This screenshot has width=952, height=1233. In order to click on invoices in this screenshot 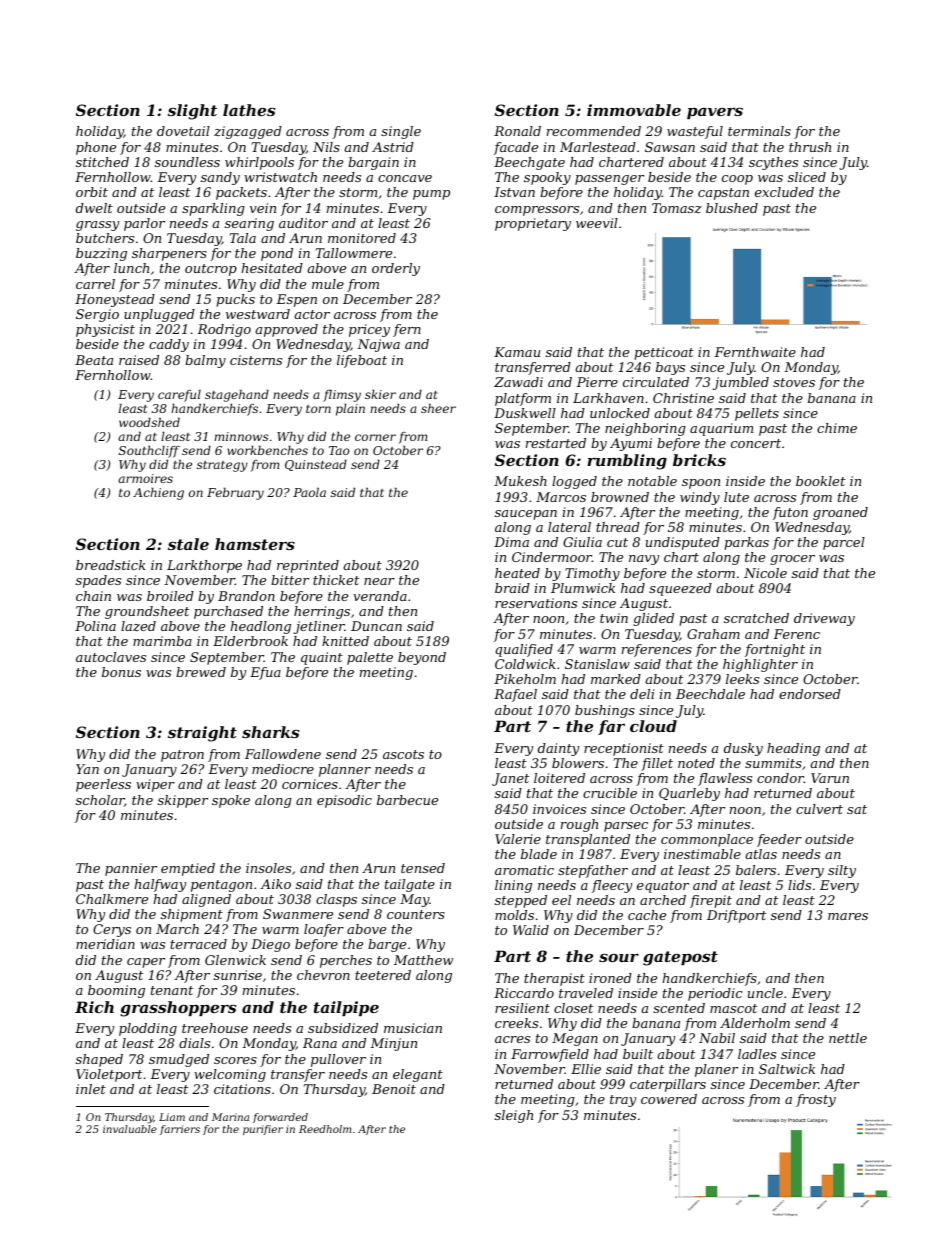, I will do `click(559, 809)`.
